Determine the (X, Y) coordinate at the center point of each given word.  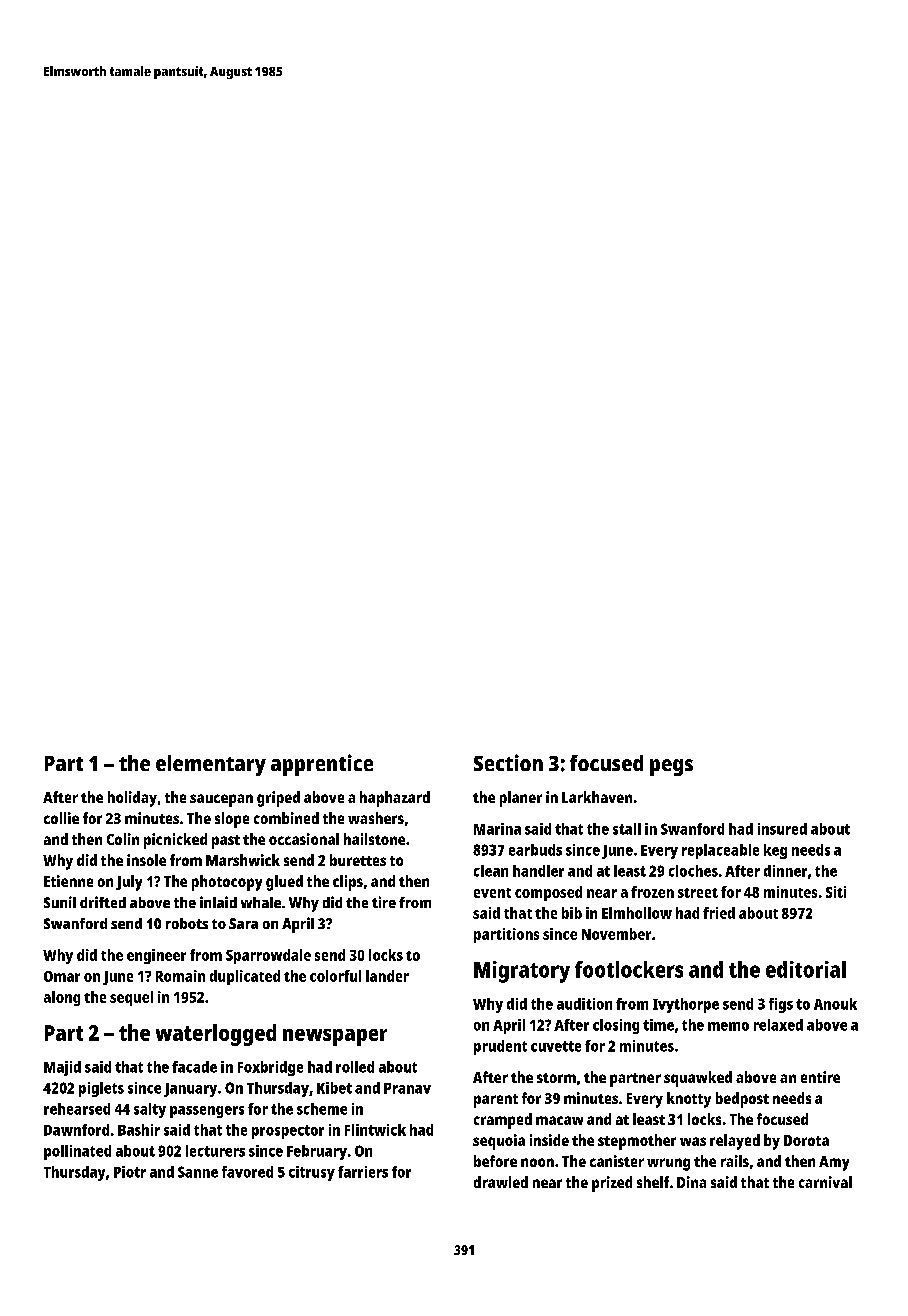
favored (247, 1172)
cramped (503, 1121)
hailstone (374, 839)
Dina (691, 1182)
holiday (132, 799)
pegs (671, 767)
